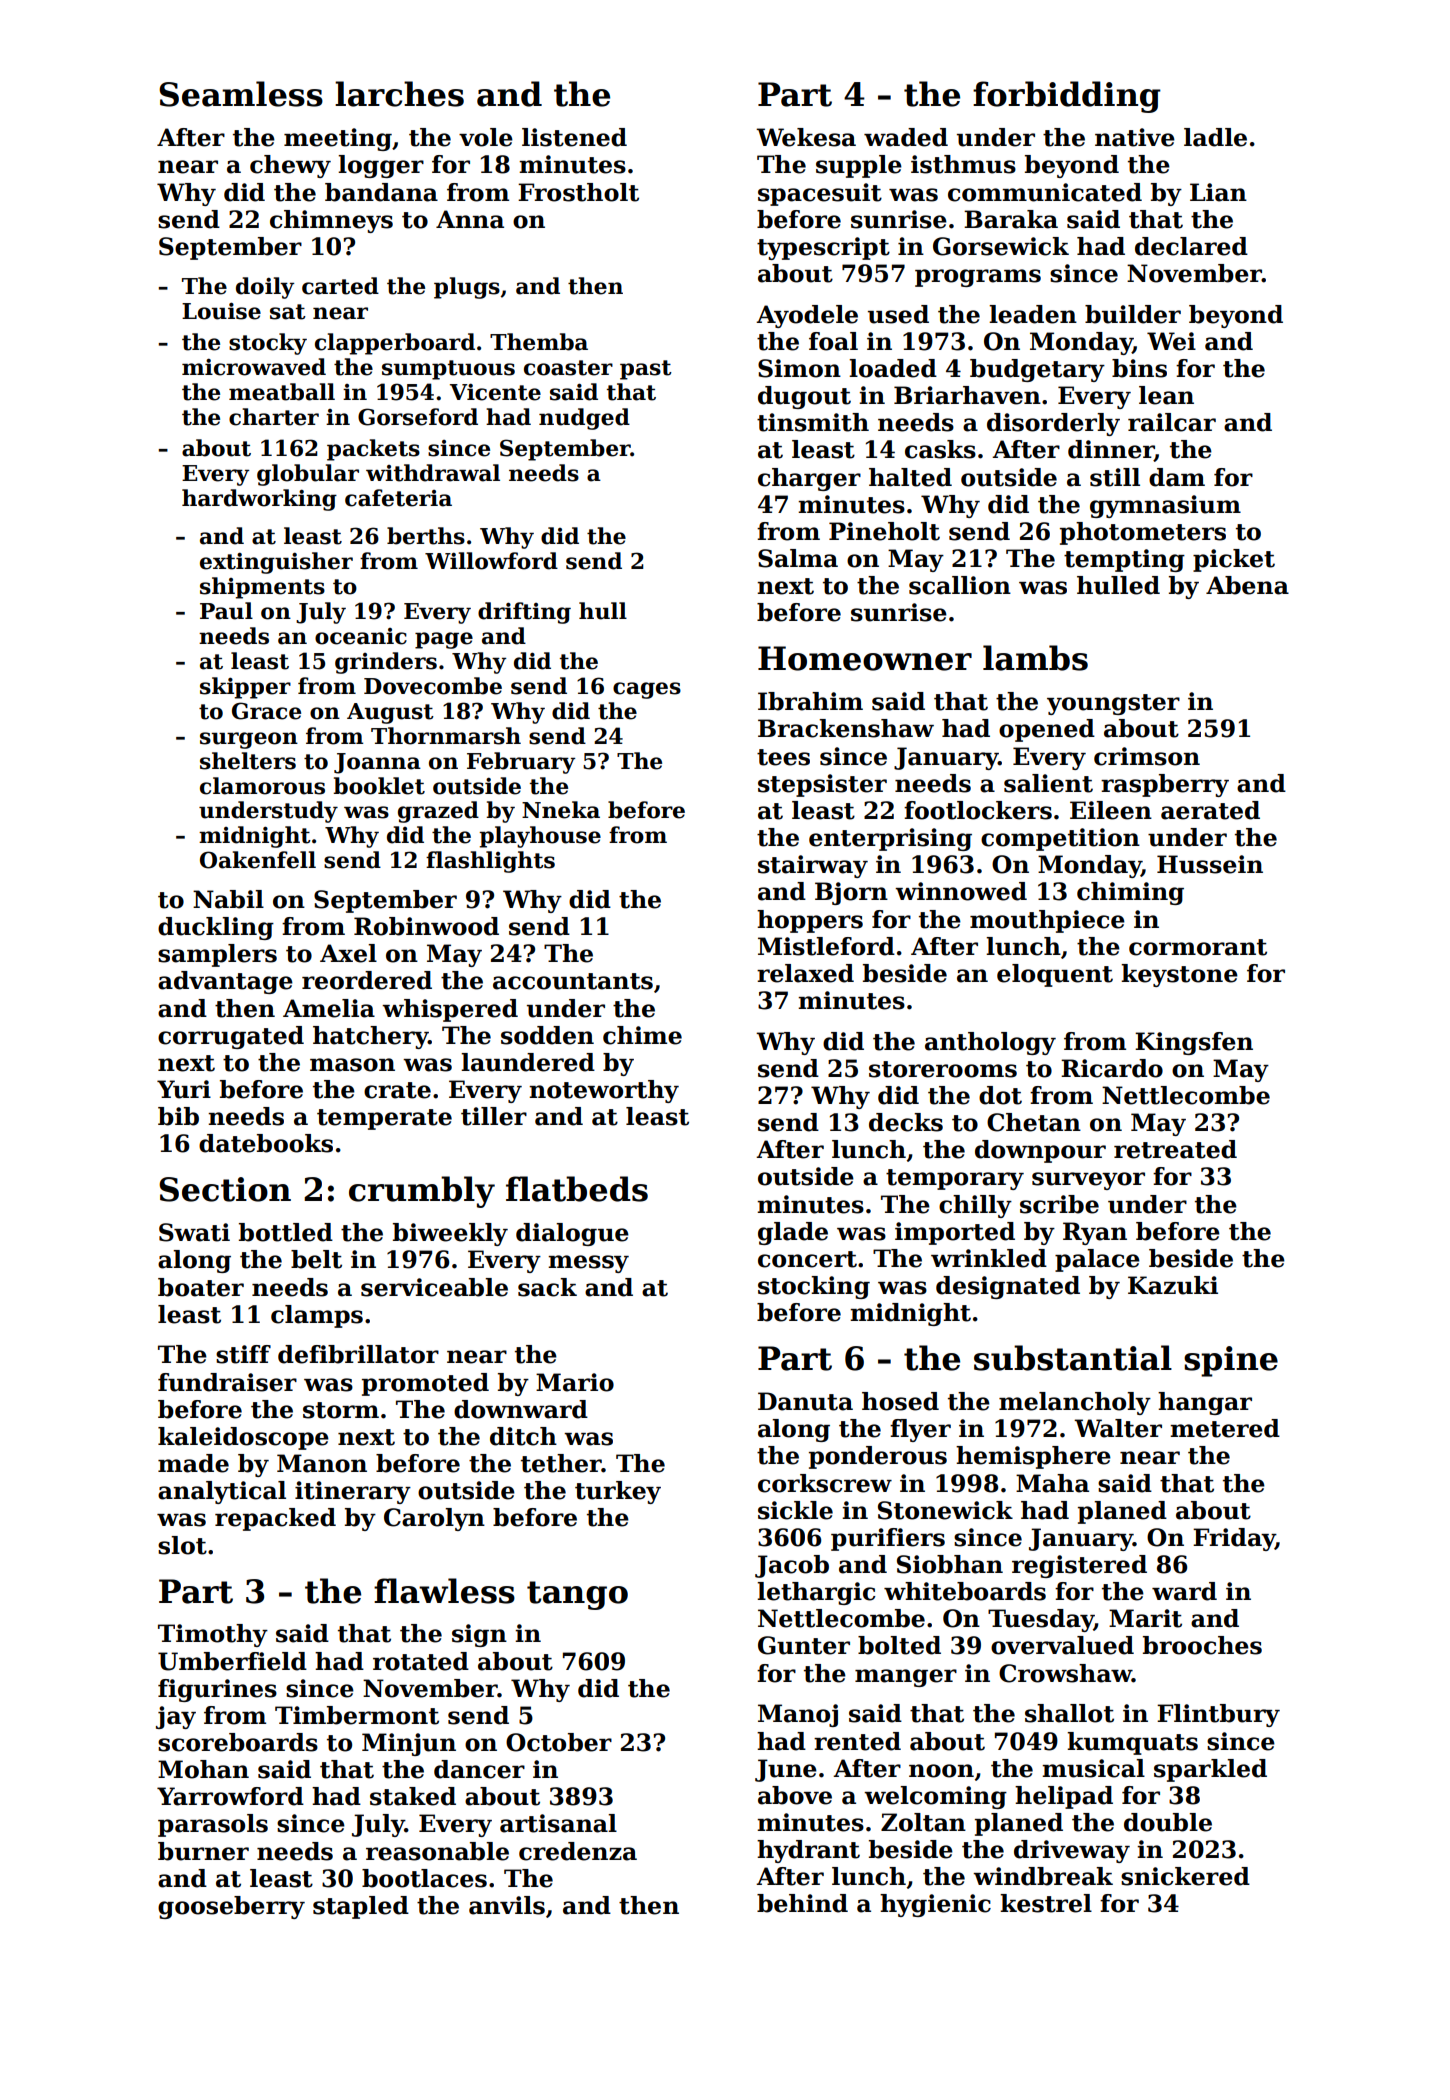 The image size is (1450, 2100). I want to click on stapled, so click(361, 1907).
